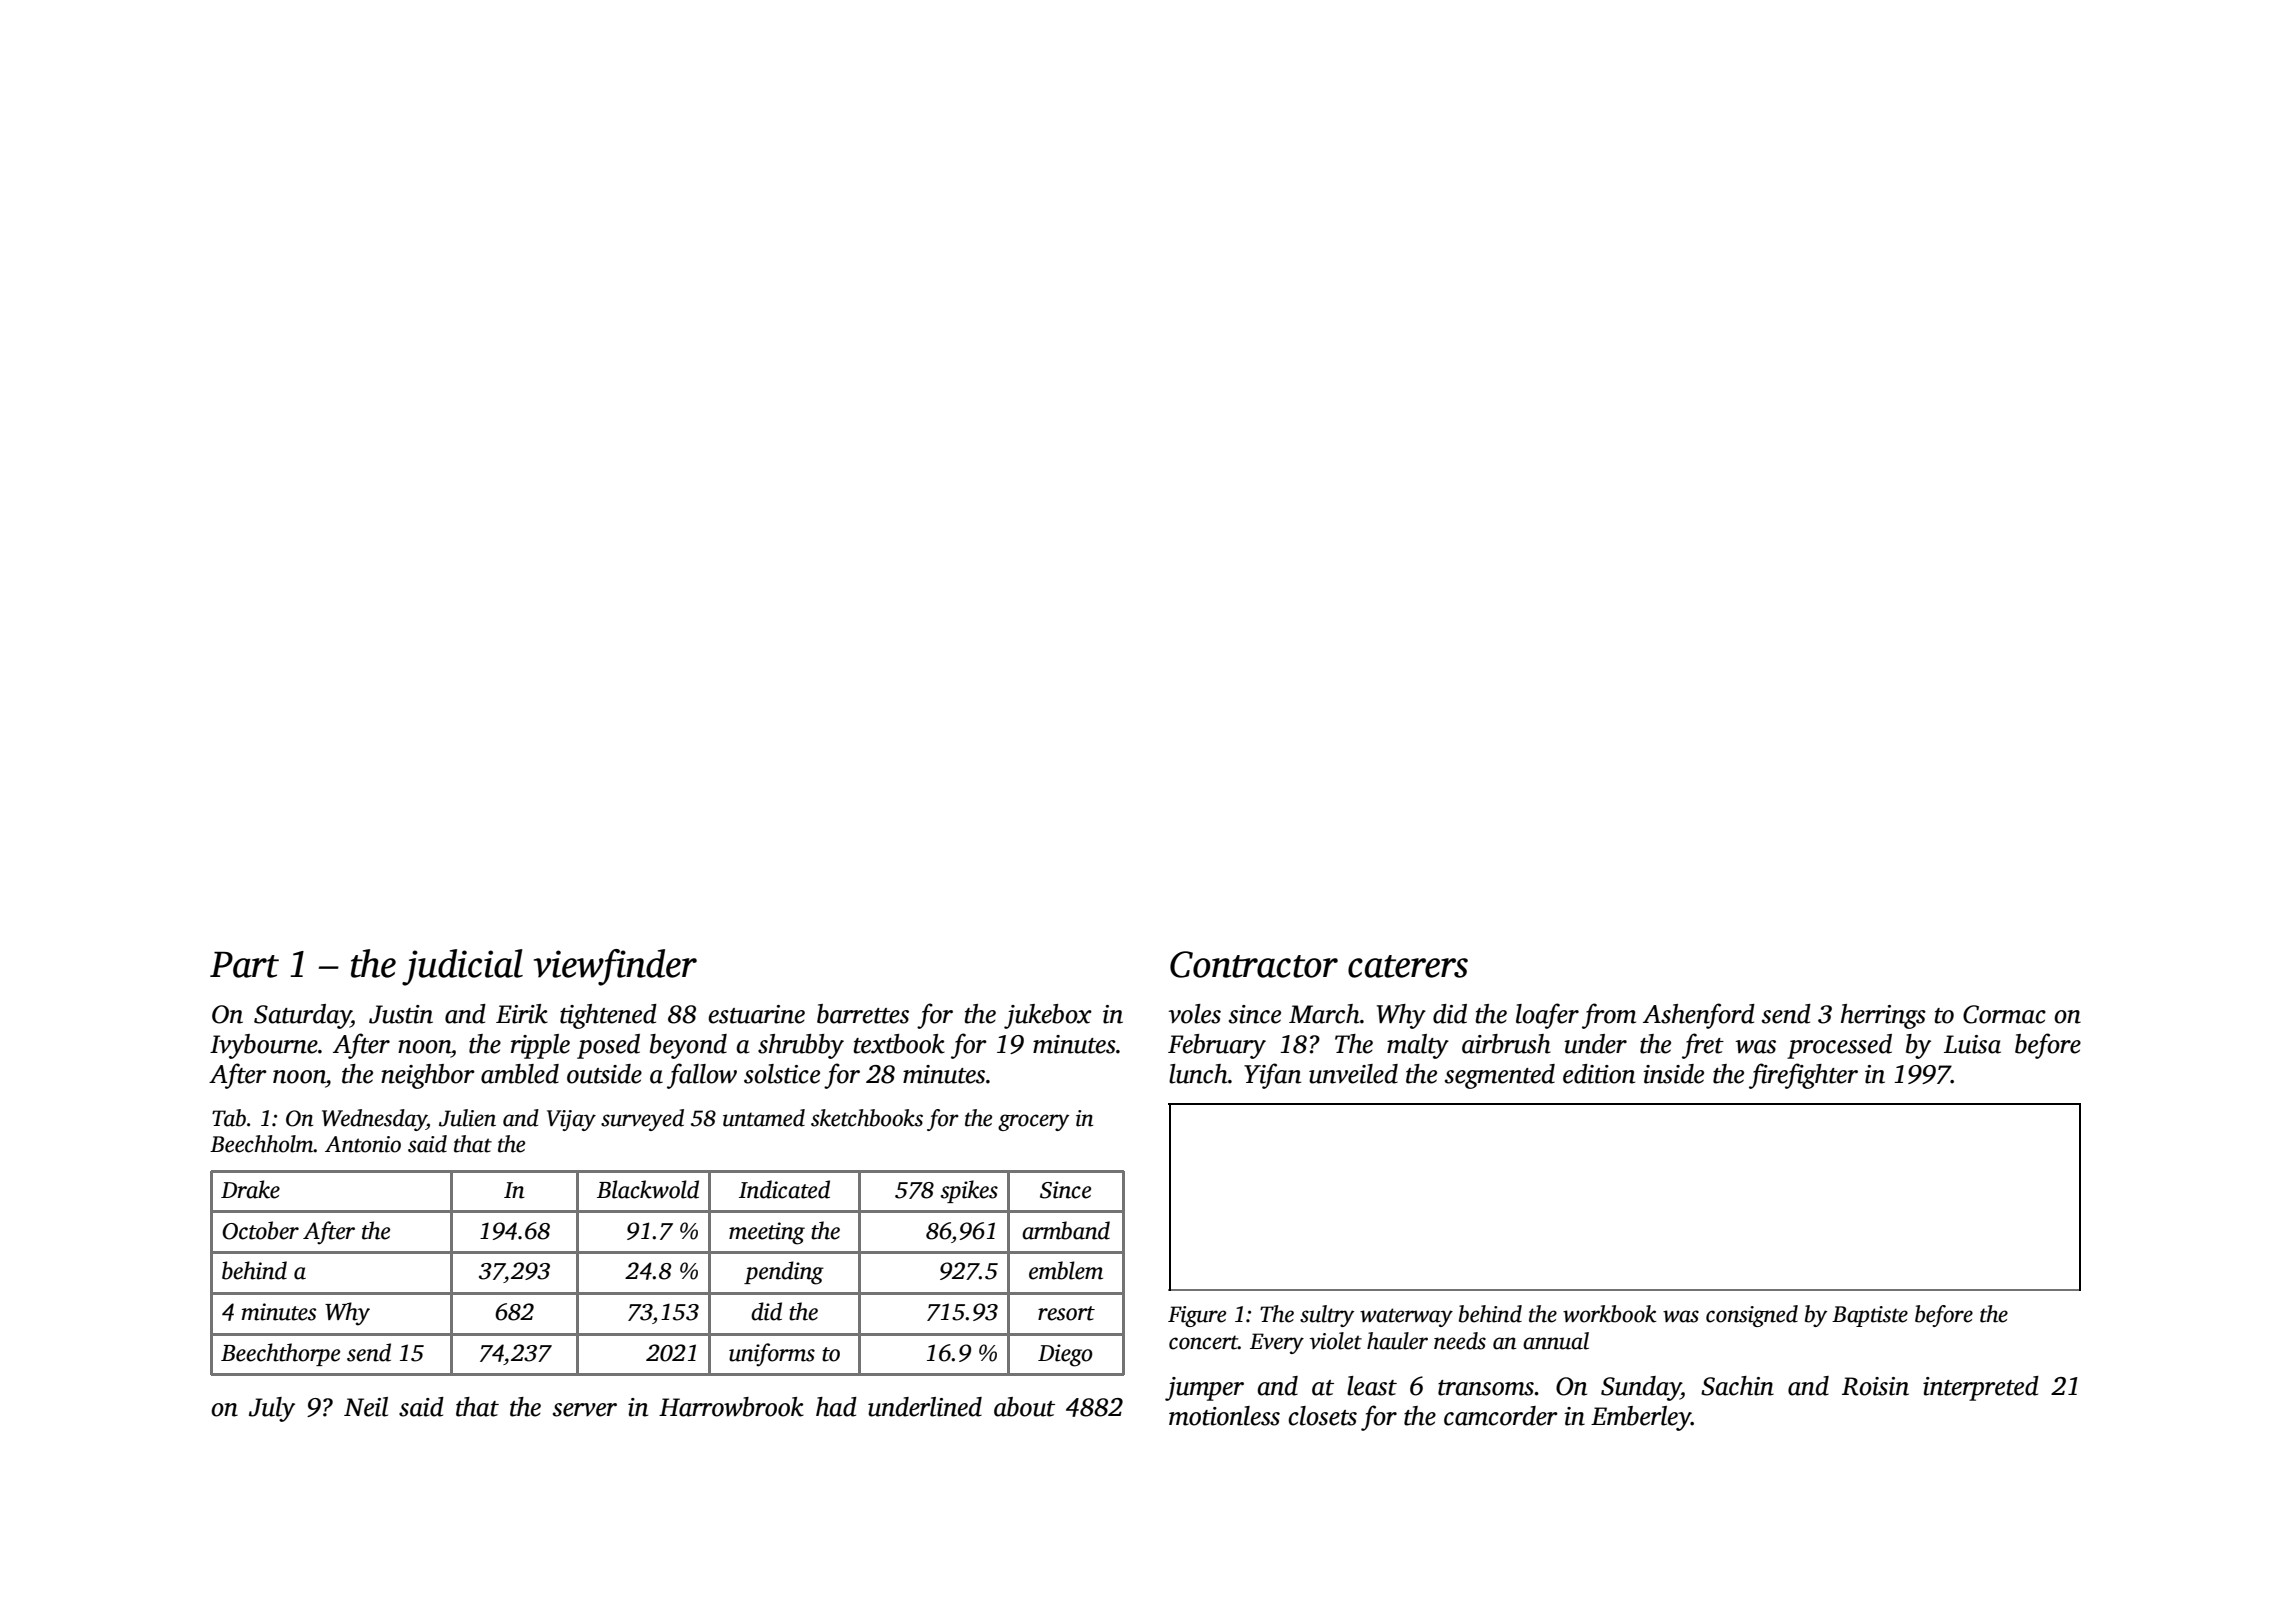 This screenshot has width=2292, height=1620. I want to click on viewfinder, so click(615, 967).
